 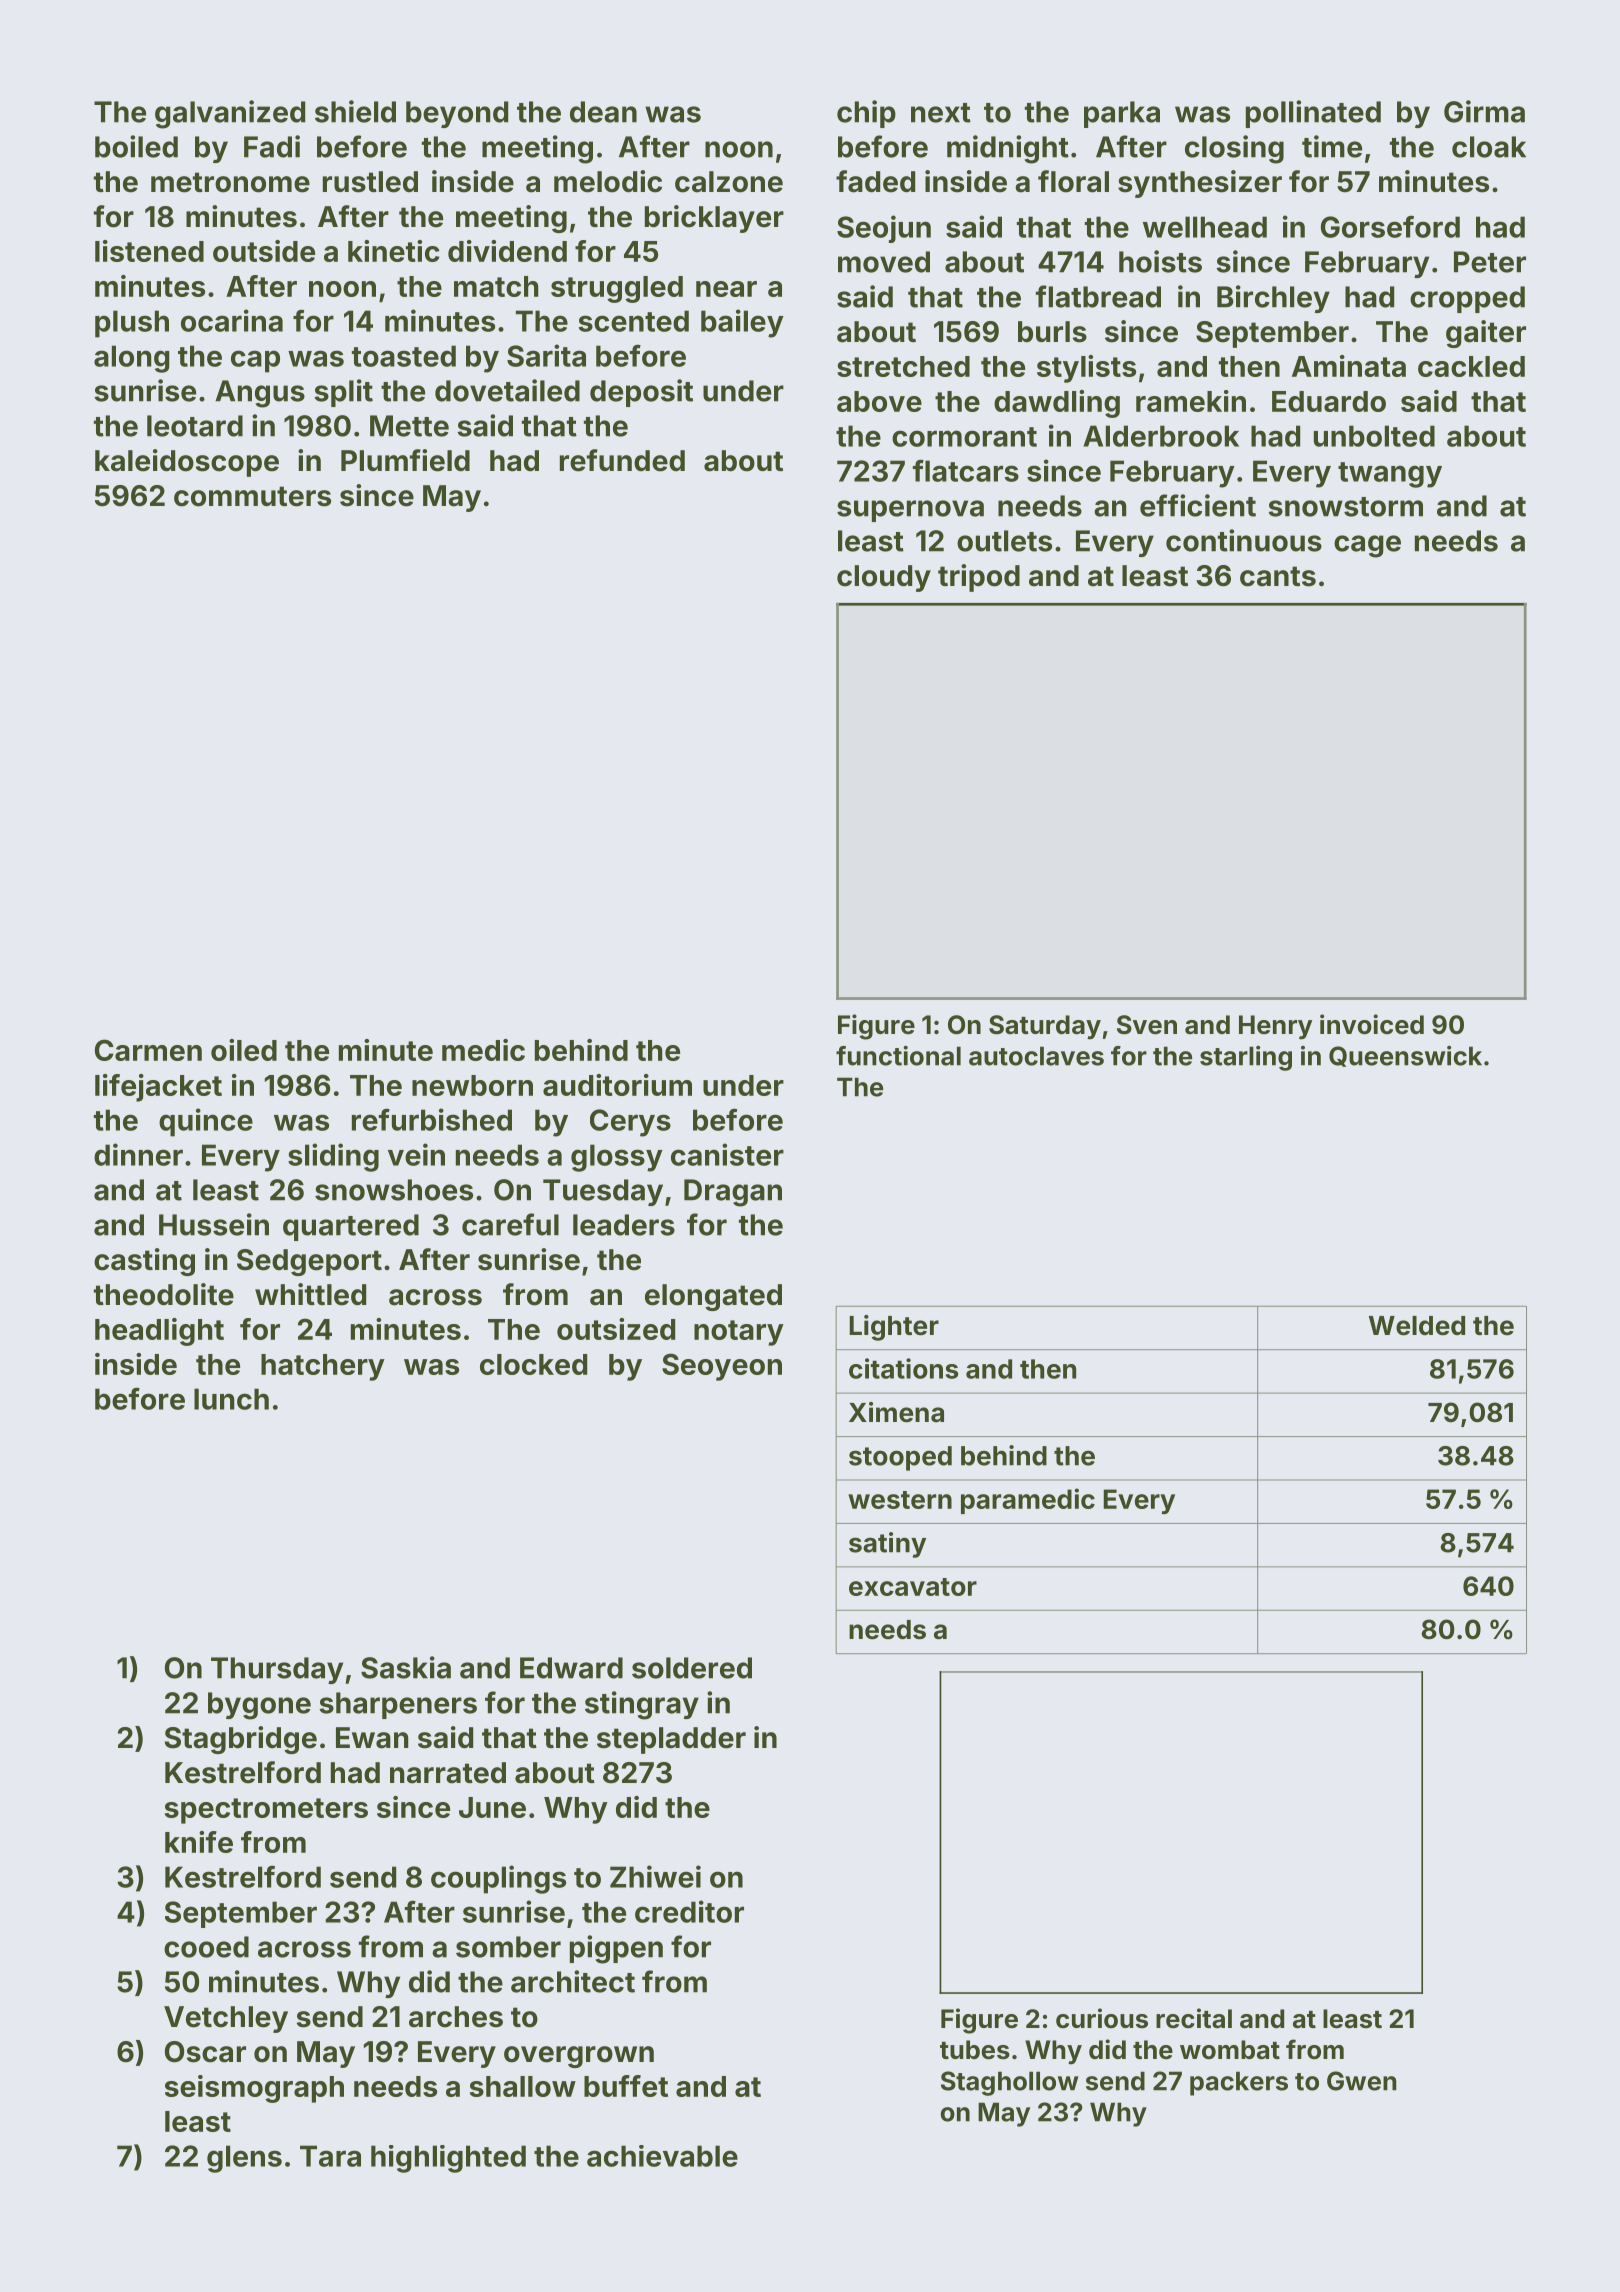 What do you see at coordinates (1417, 1326) in the image?
I see `Welded` at bounding box center [1417, 1326].
